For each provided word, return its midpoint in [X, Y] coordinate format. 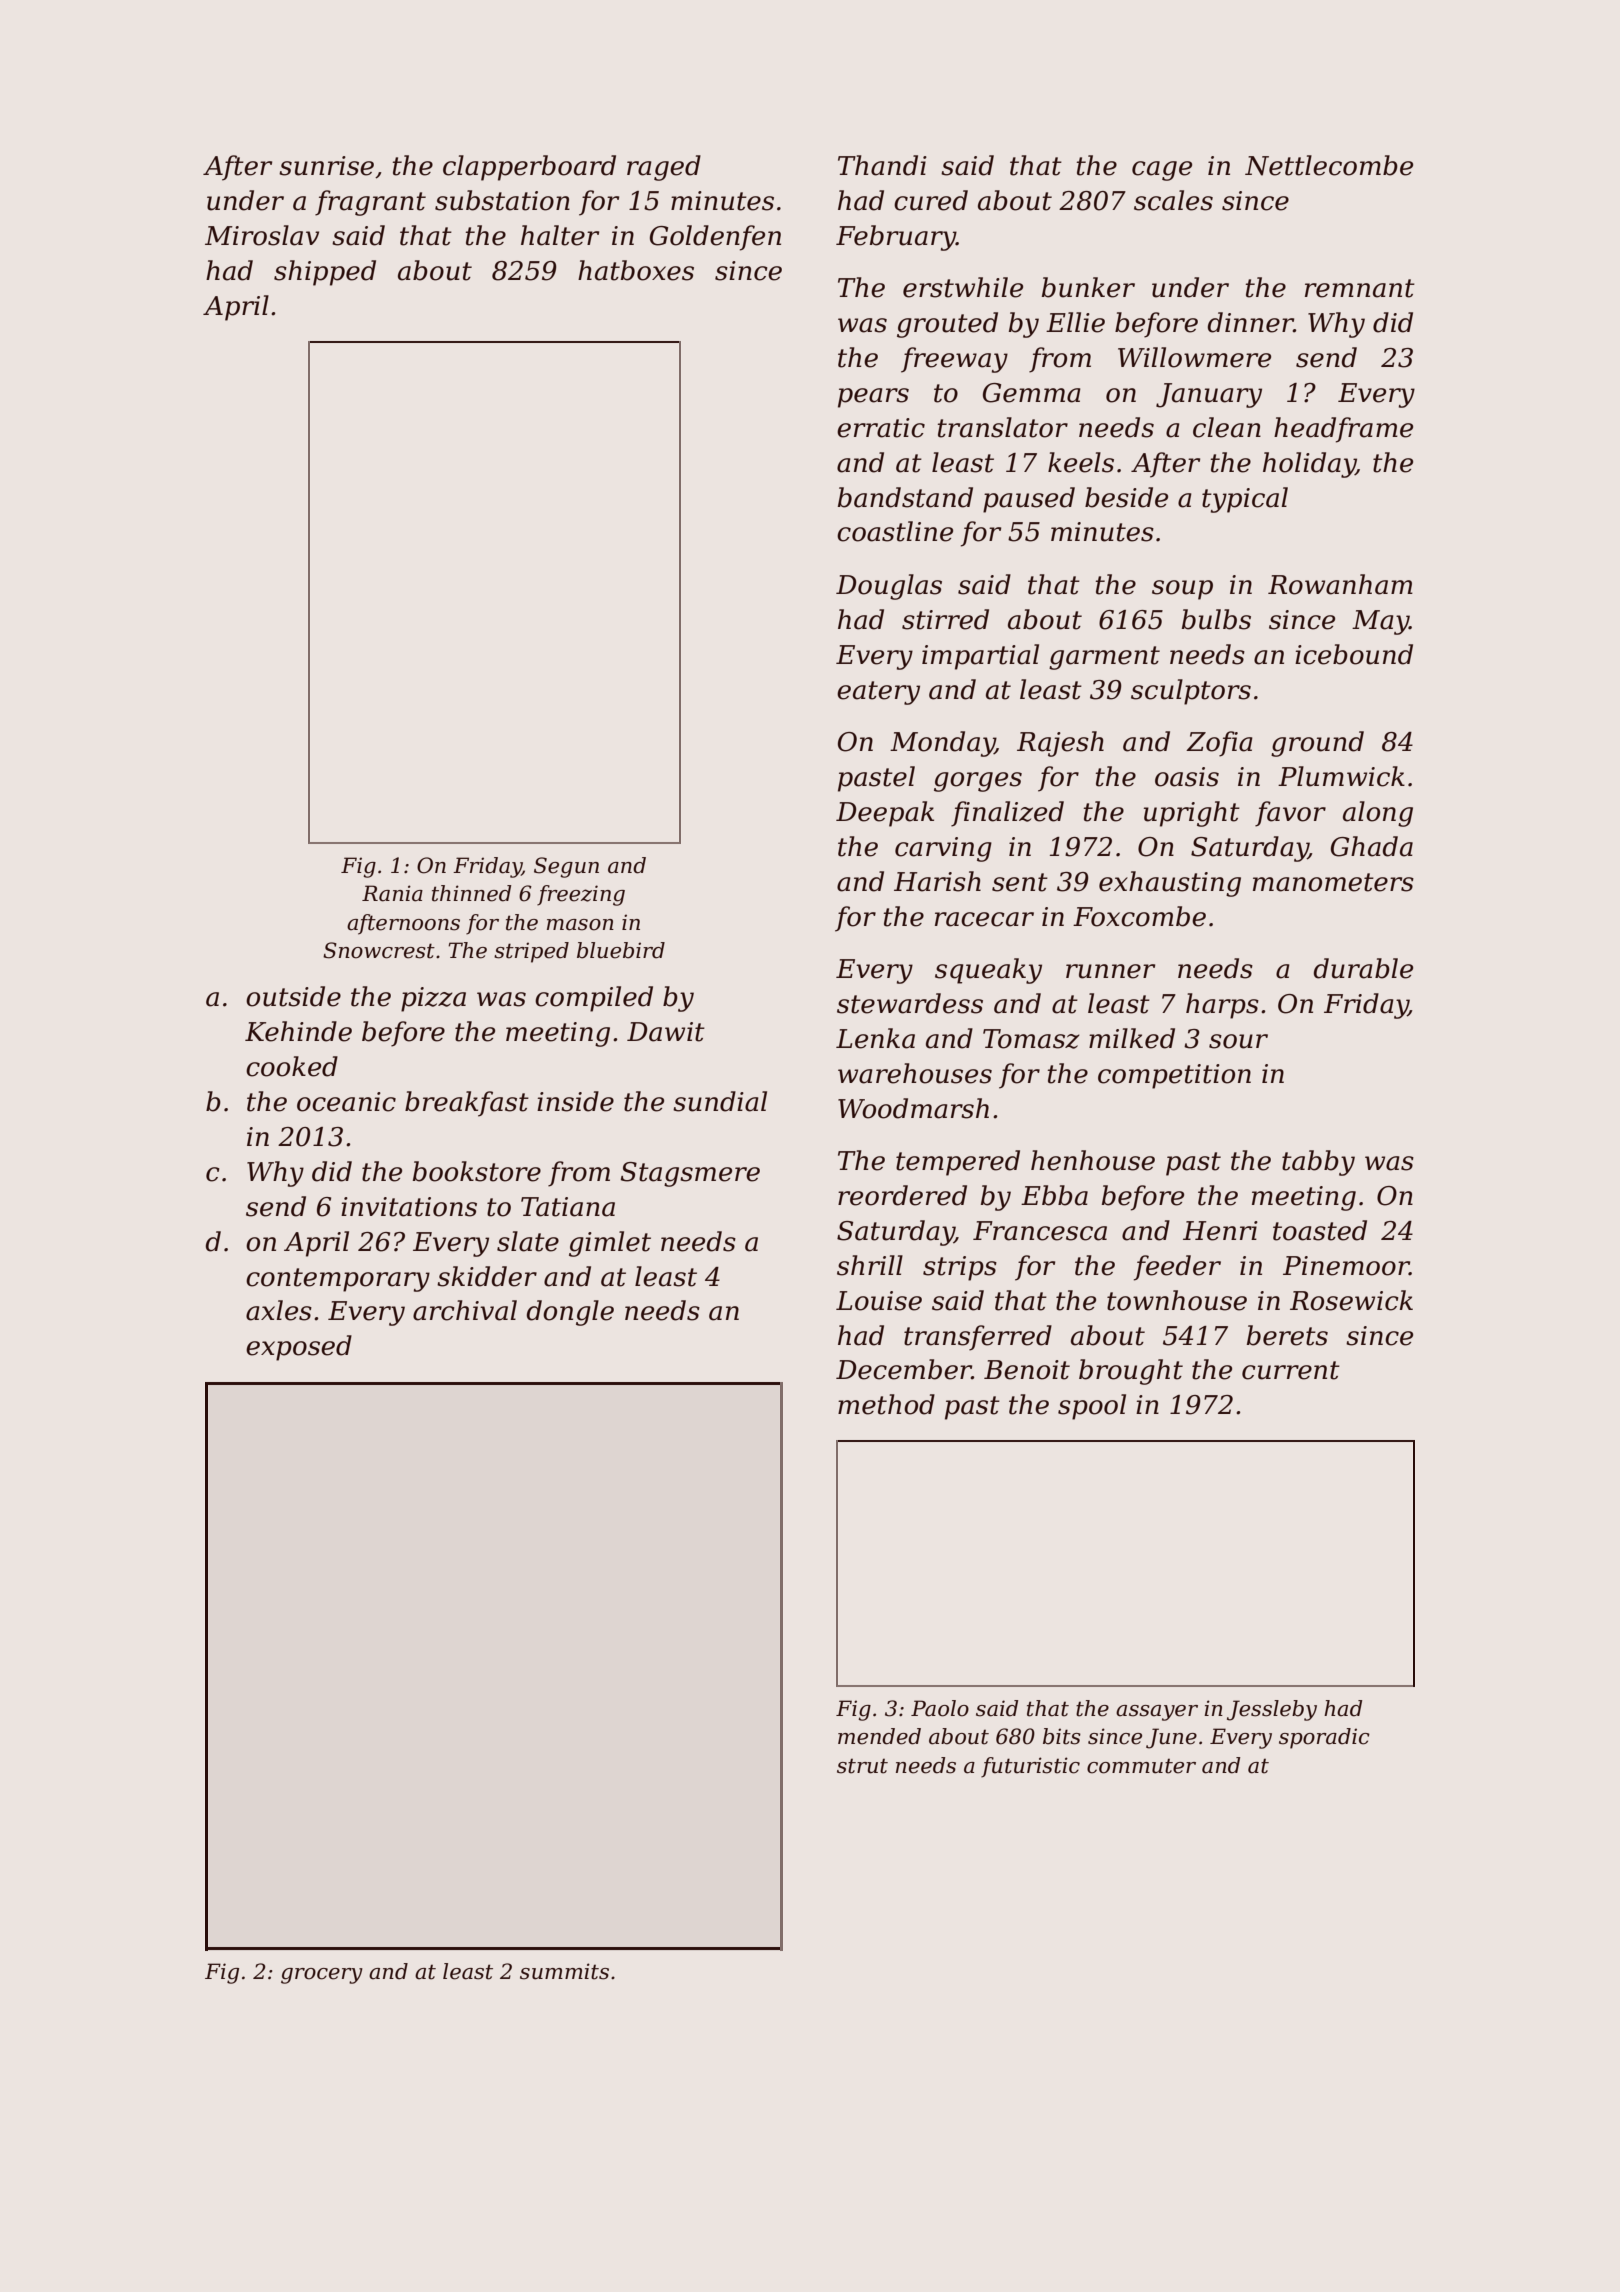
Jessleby [1272, 1710]
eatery [878, 693]
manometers [1333, 882]
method [886, 1404]
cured [931, 200]
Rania [392, 893]
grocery [322, 1976]
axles [279, 1310]
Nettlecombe [1329, 165]
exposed [299, 1348]
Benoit [1027, 1370]
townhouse [1177, 1300]
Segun [566, 867]
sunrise [326, 166]
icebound [1354, 654]
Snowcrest [379, 950]
